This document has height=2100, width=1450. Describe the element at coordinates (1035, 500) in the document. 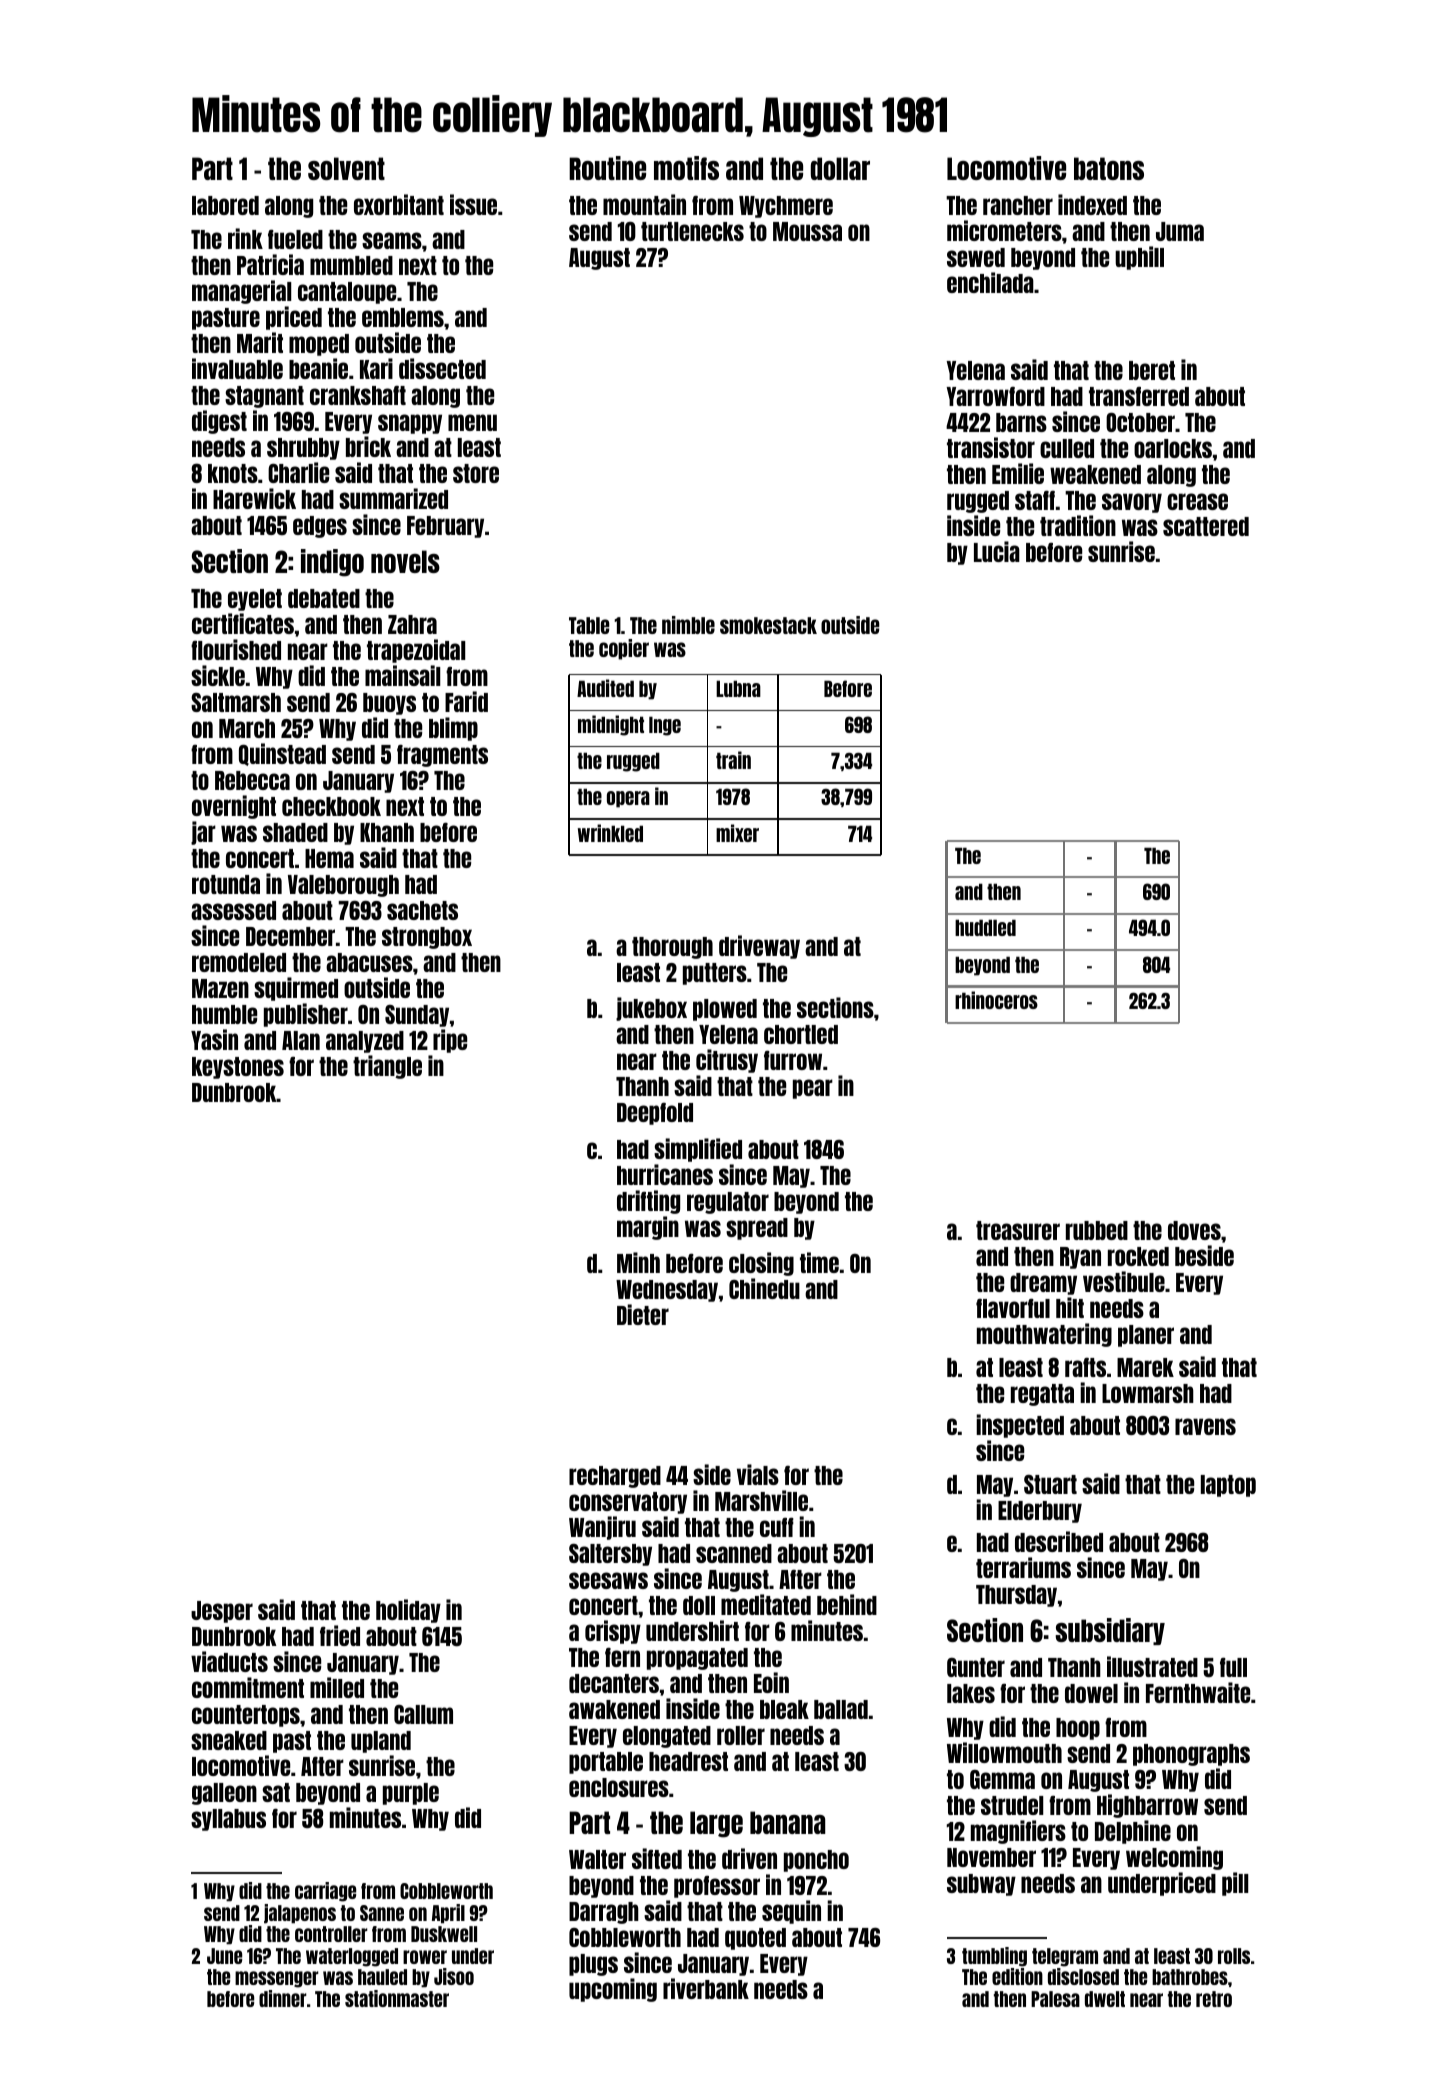

I see `staff` at that location.
